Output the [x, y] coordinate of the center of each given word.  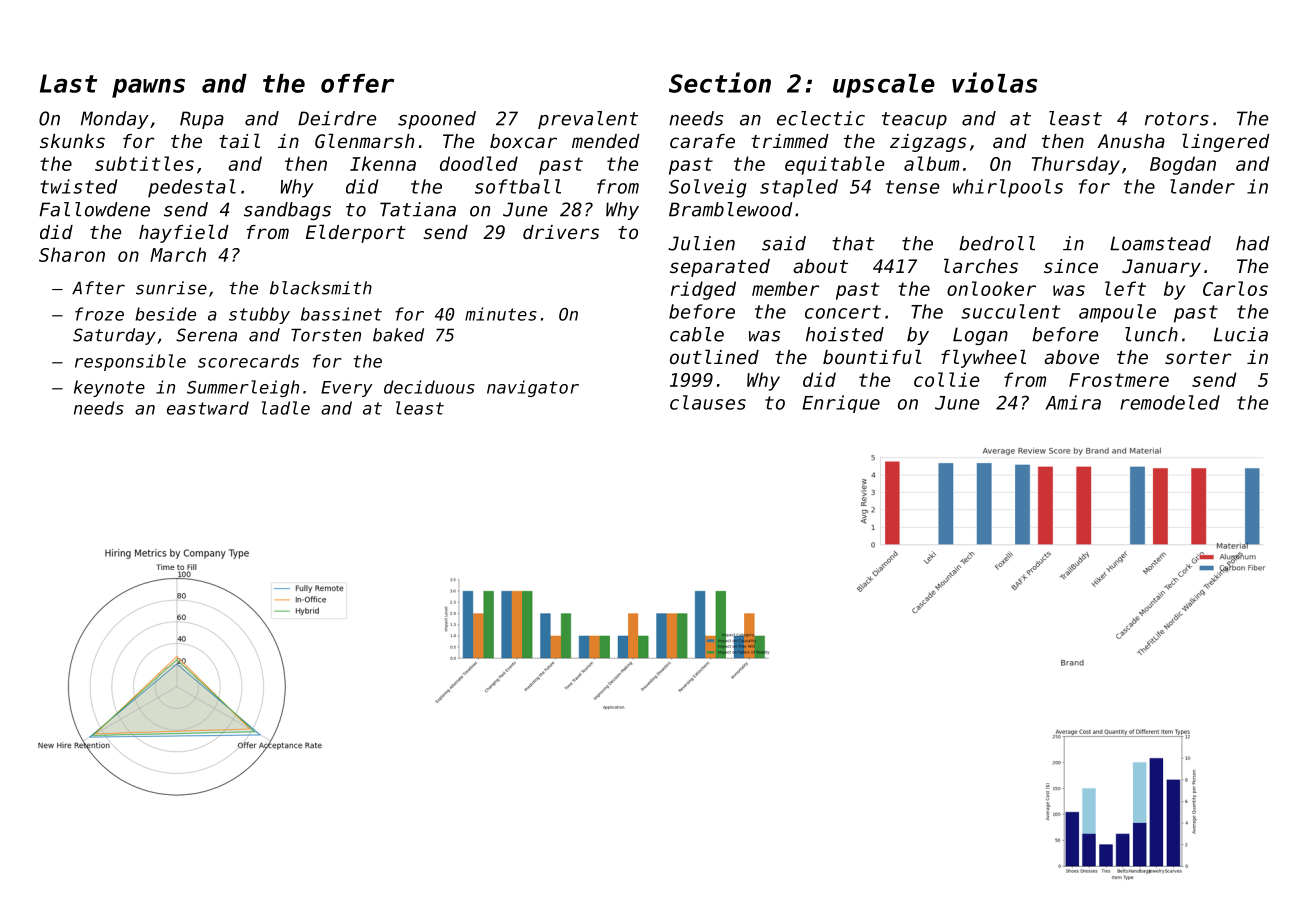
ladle [286, 408]
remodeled [1170, 402]
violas [994, 82]
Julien [701, 243]
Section [720, 82]
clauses [708, 402]
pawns [148, 88]
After [98, 288]
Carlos [1235, 288]
